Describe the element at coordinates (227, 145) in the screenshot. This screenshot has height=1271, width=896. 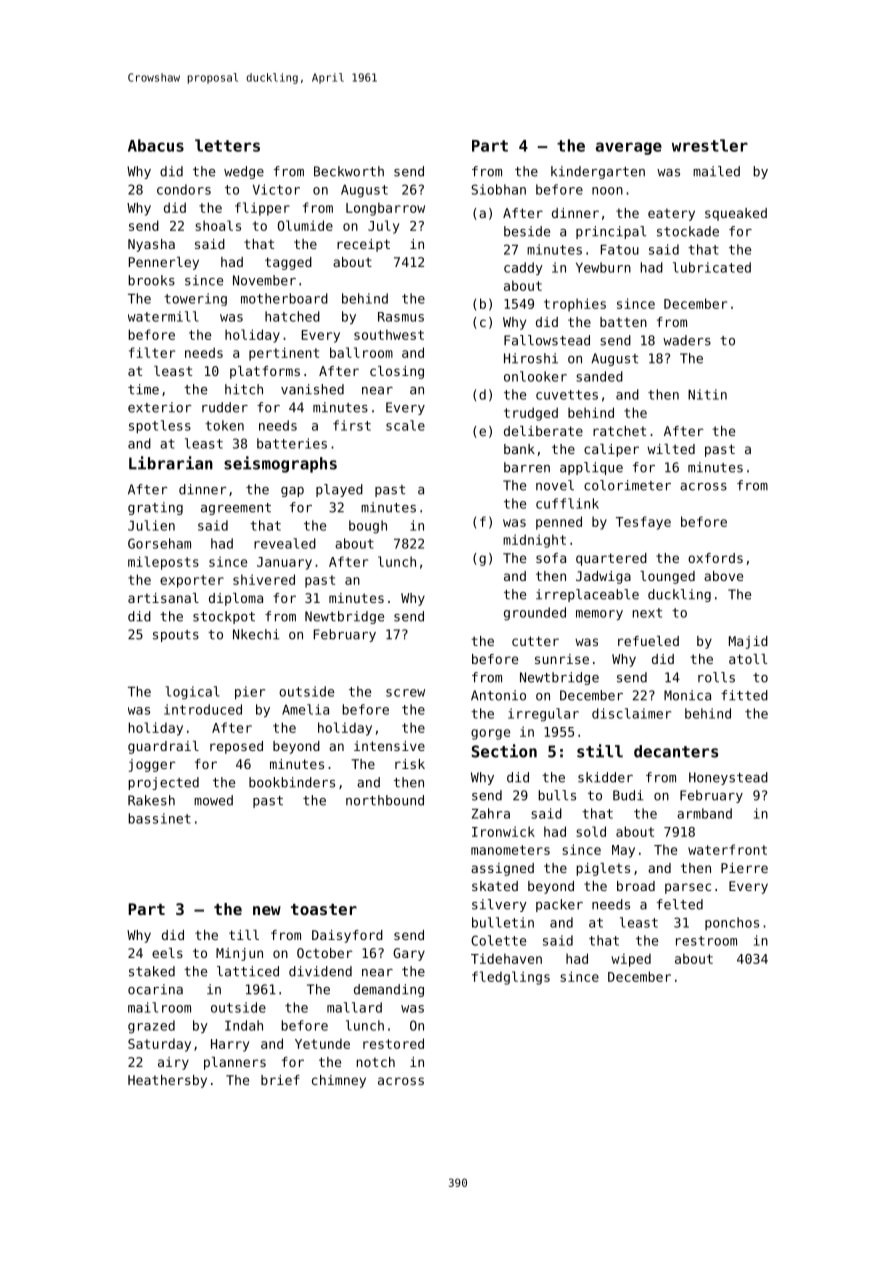
I see `letters` at that location.
